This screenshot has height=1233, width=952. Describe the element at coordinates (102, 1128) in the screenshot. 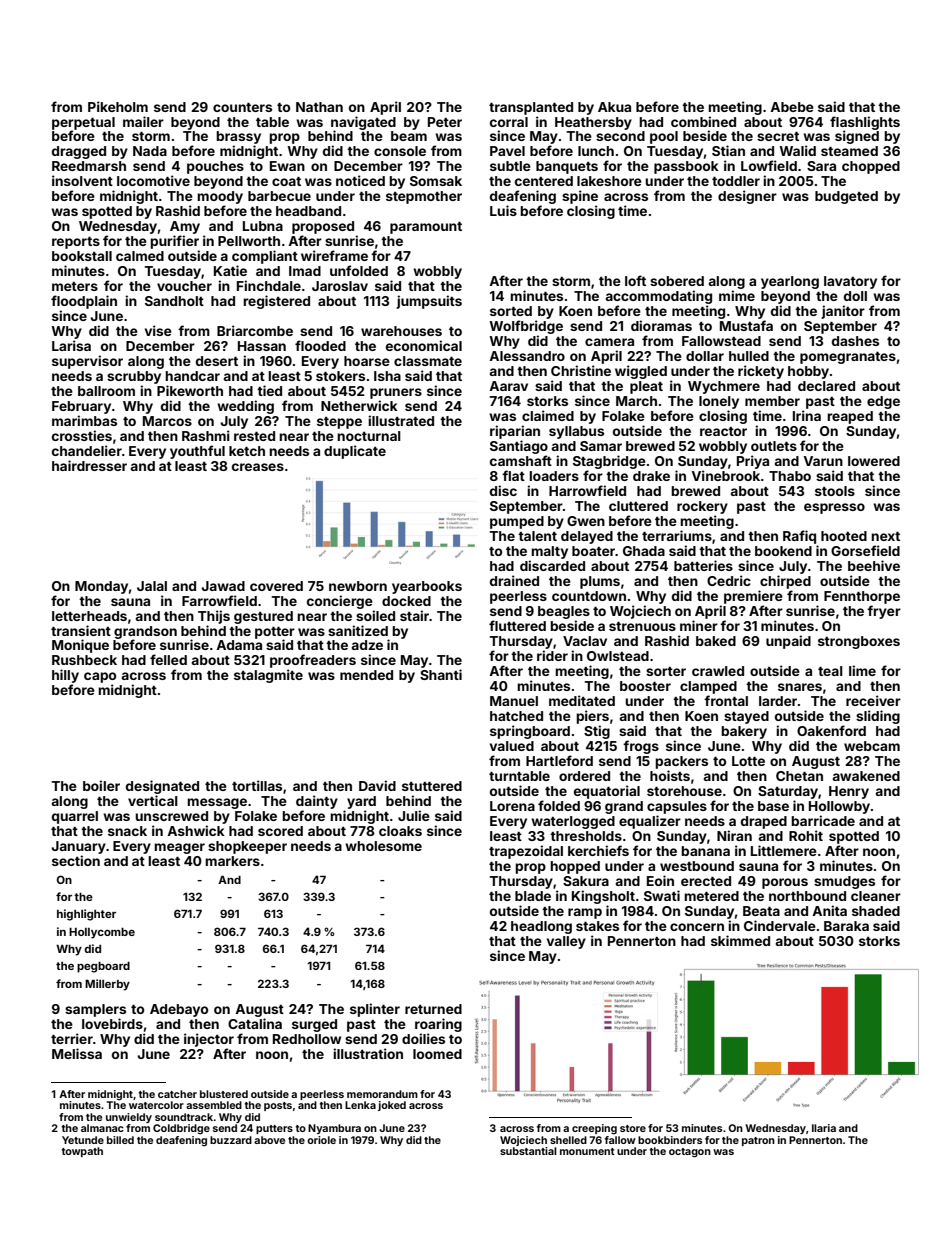

I see `almanac` at that location.
